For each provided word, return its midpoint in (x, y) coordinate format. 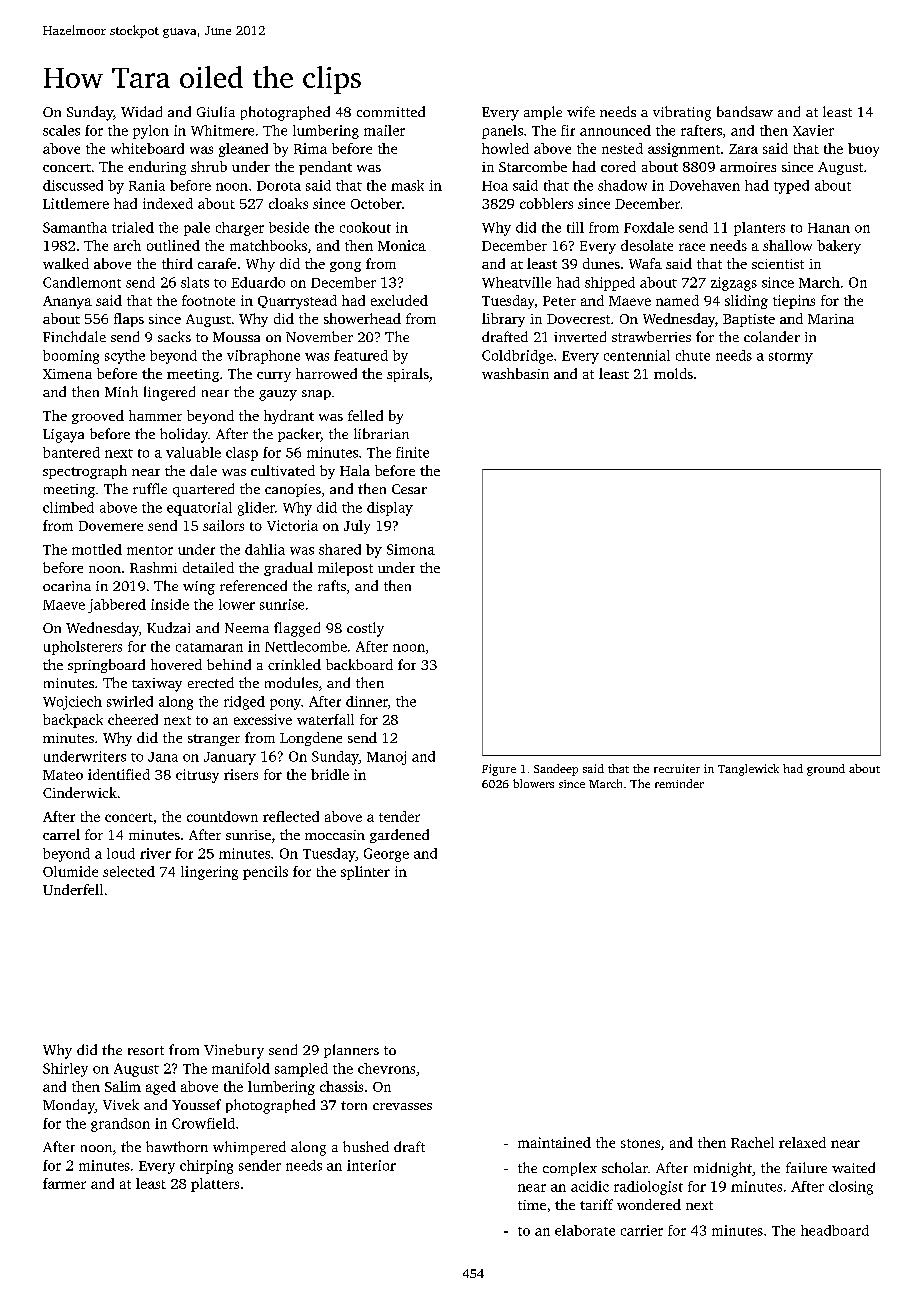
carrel (61, 834)
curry (274, 377)
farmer (64, 1183)
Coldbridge (517, 357)
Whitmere (222, 130)
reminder (679, 783)
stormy (791, 358)
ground (826, 770)
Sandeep (556, 770)
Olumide (70, 871)
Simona (411, 549)
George (386, 855)
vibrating (682, 113)
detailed (208, 567)
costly (365, 629)
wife (581, 111)
